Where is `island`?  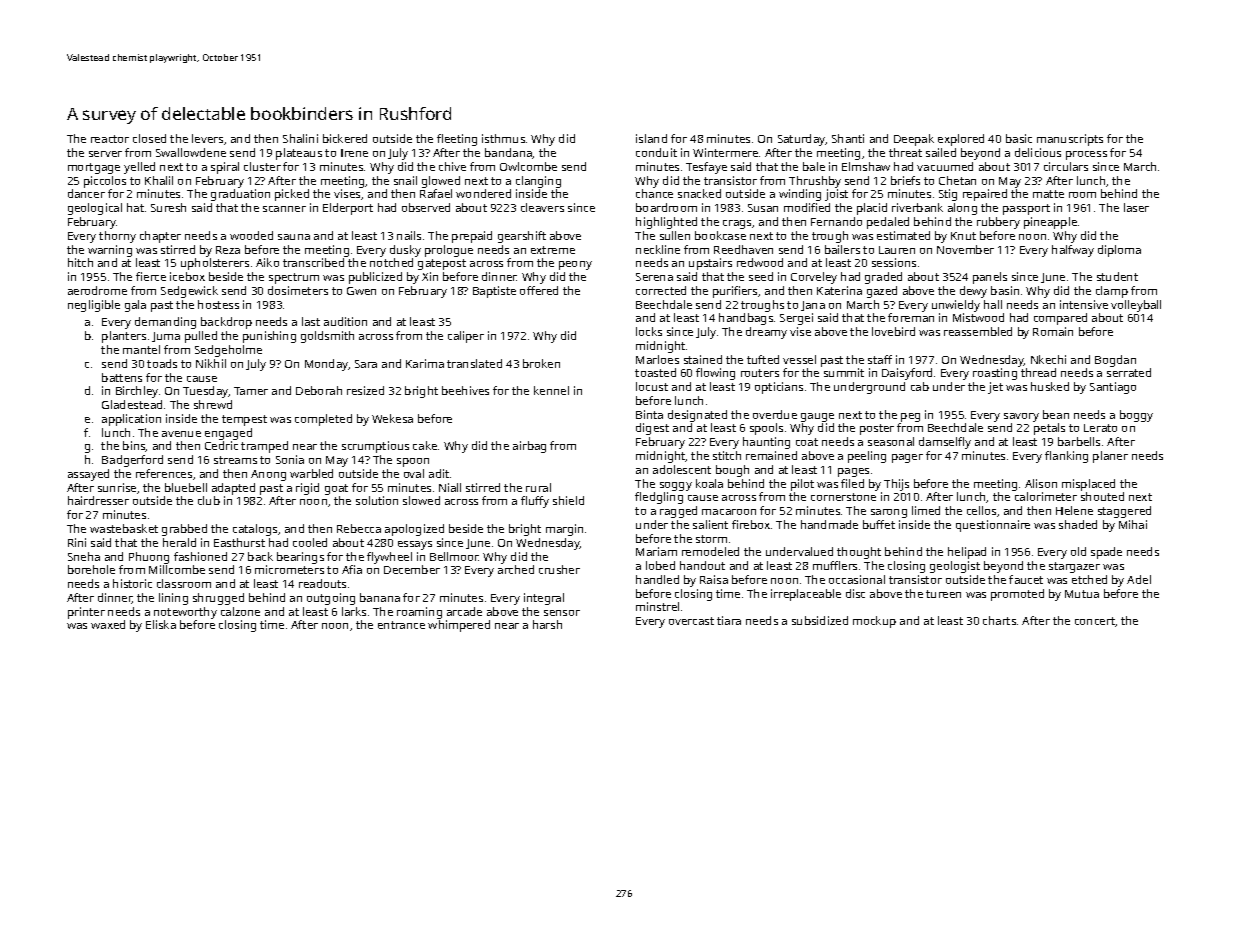 island is located at coordinates (651, 138).
